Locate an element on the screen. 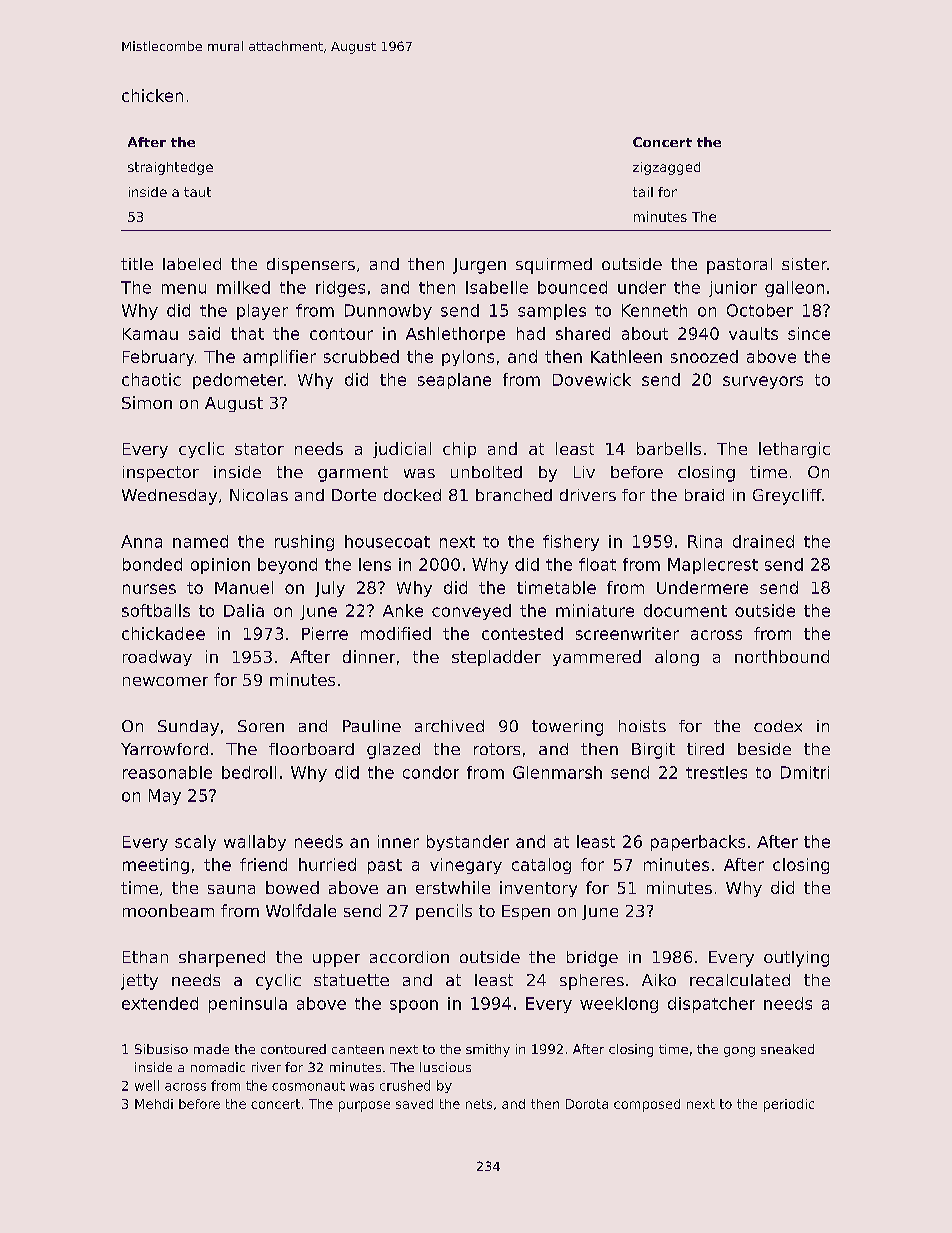 The width and height of the screenshot is (952, 1233). zigzagged is located at coordinates (666, 168).
